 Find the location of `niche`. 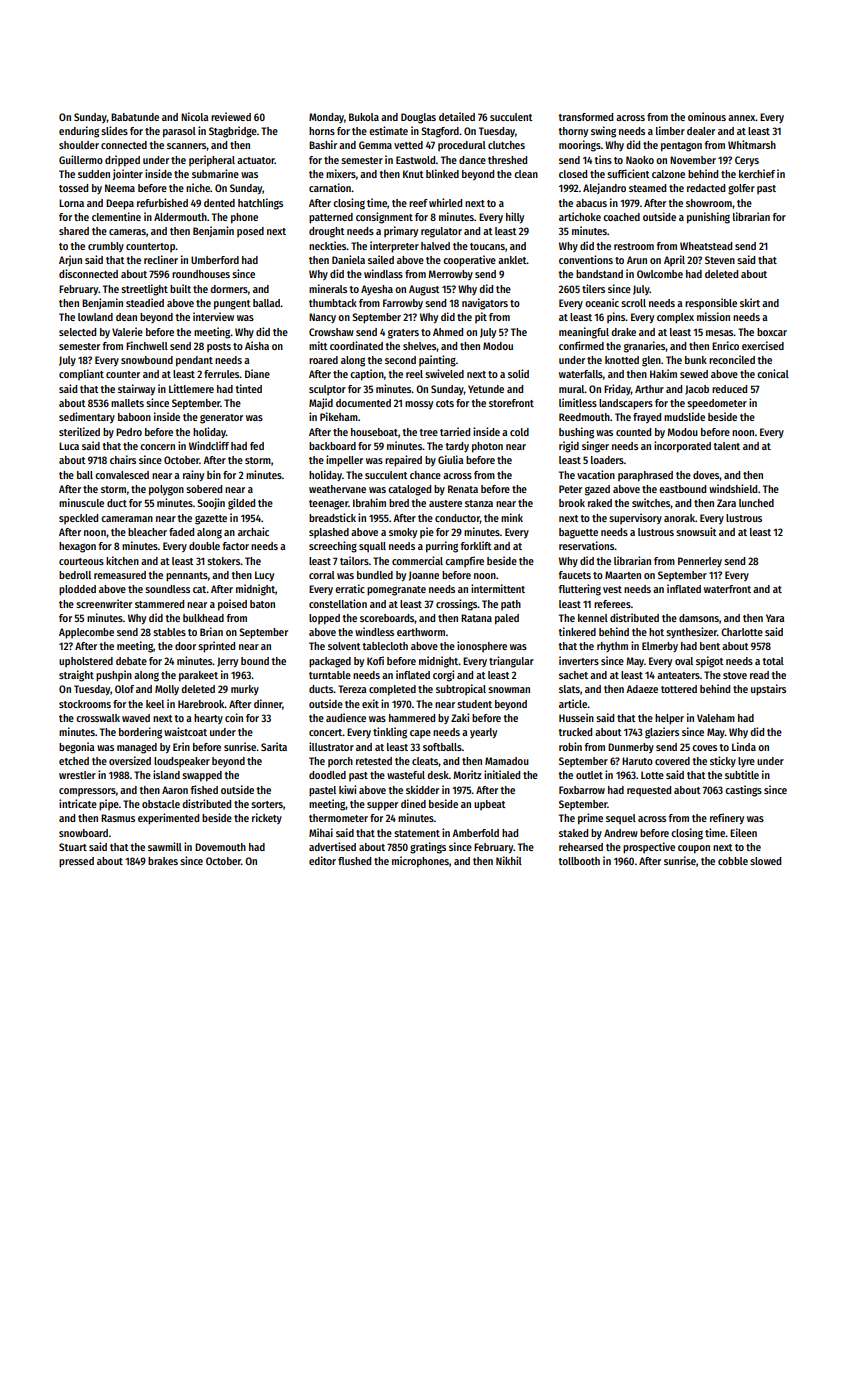

niche is located at coordinates (198, 187).
